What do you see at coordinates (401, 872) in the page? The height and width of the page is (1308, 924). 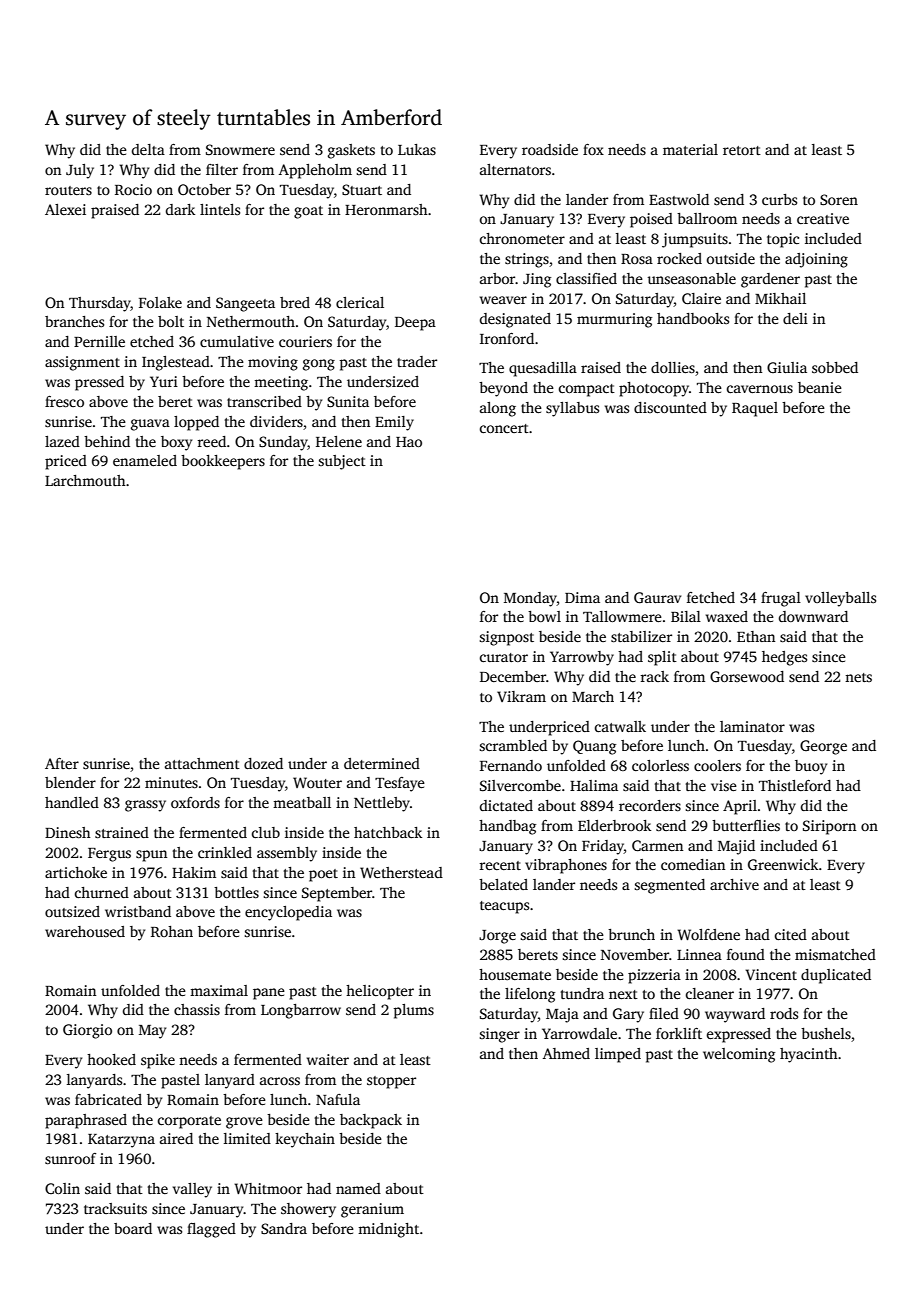 I see `Wetherstead` at bounding box center [401, 872].
